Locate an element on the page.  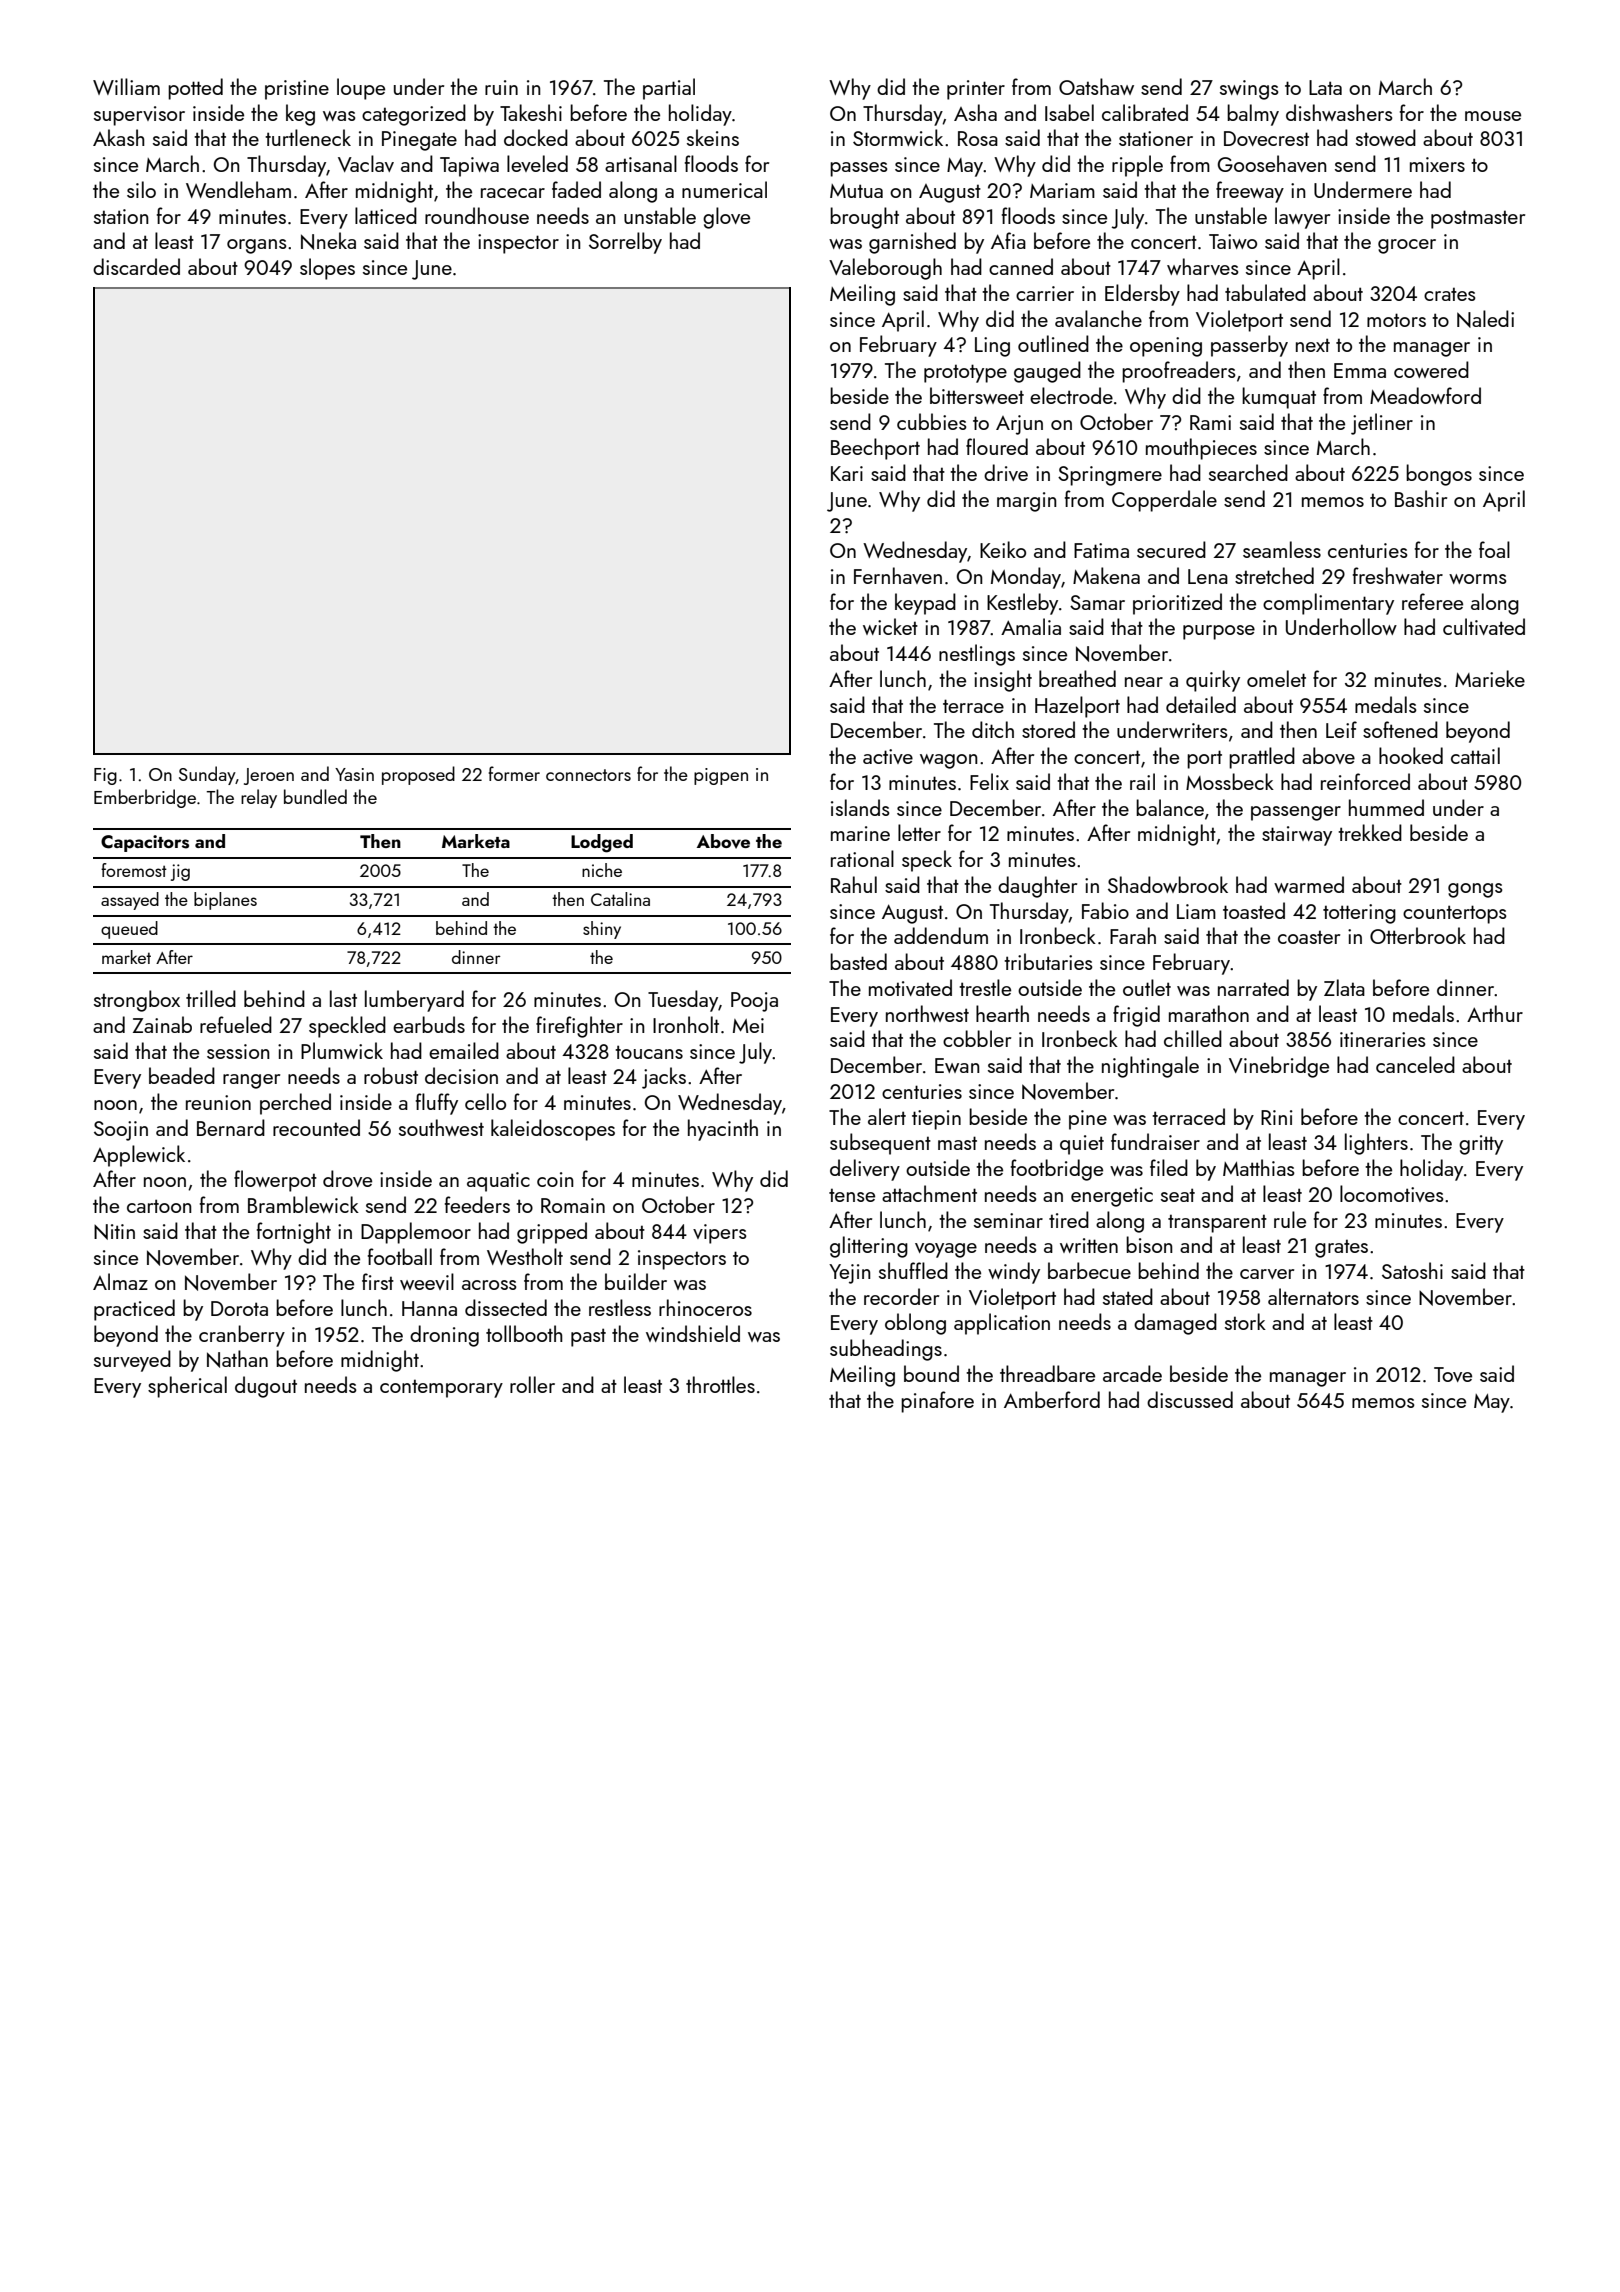
pinafore is located at coordinates (937, 1402).
